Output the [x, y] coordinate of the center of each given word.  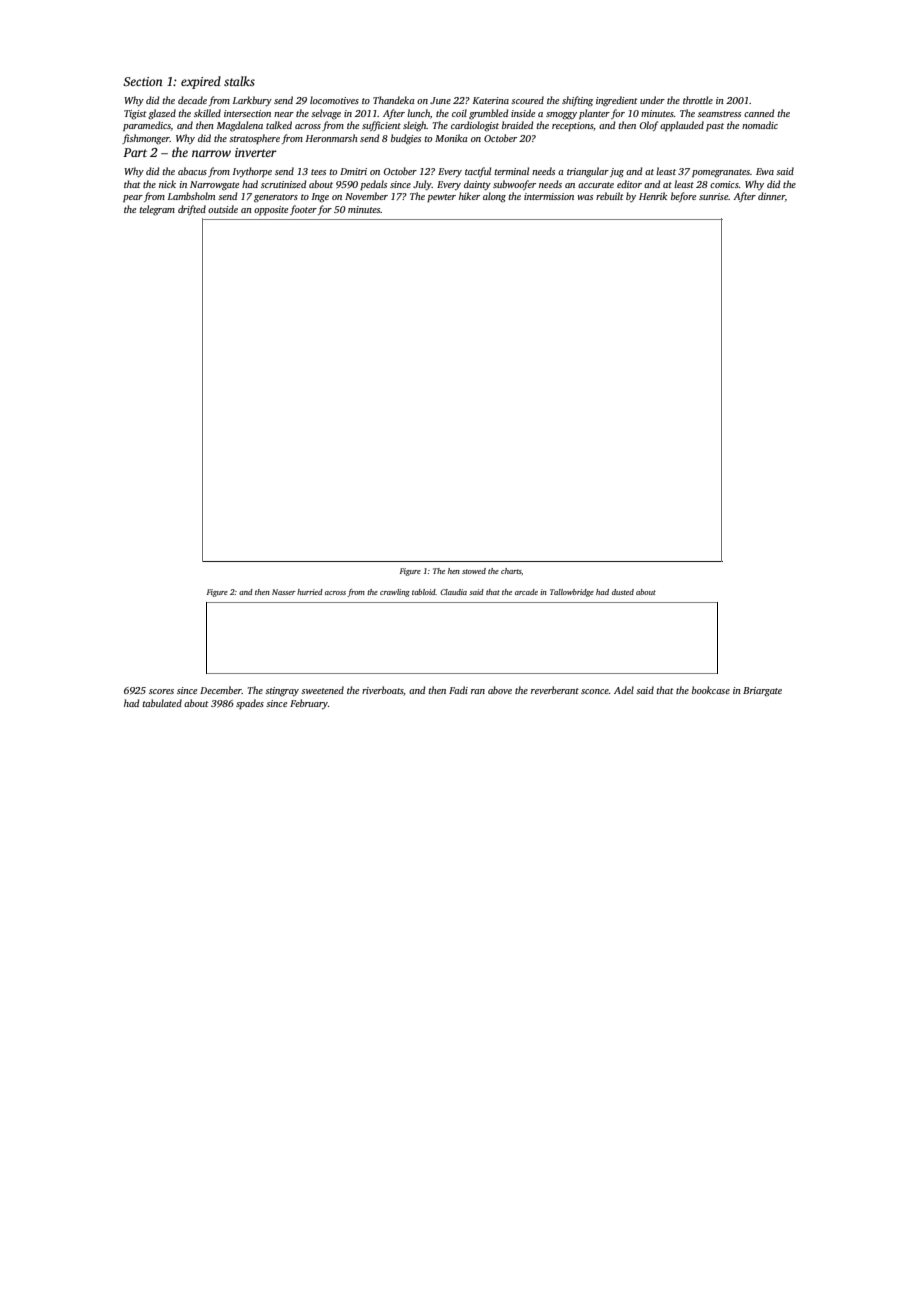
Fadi [458, 690]
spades [250, 704]
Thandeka [393, 100]
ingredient [617, 101]
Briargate [762, 692]
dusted [623, 592]
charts [511, 571]
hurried [310, 592]
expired [201, 82]
